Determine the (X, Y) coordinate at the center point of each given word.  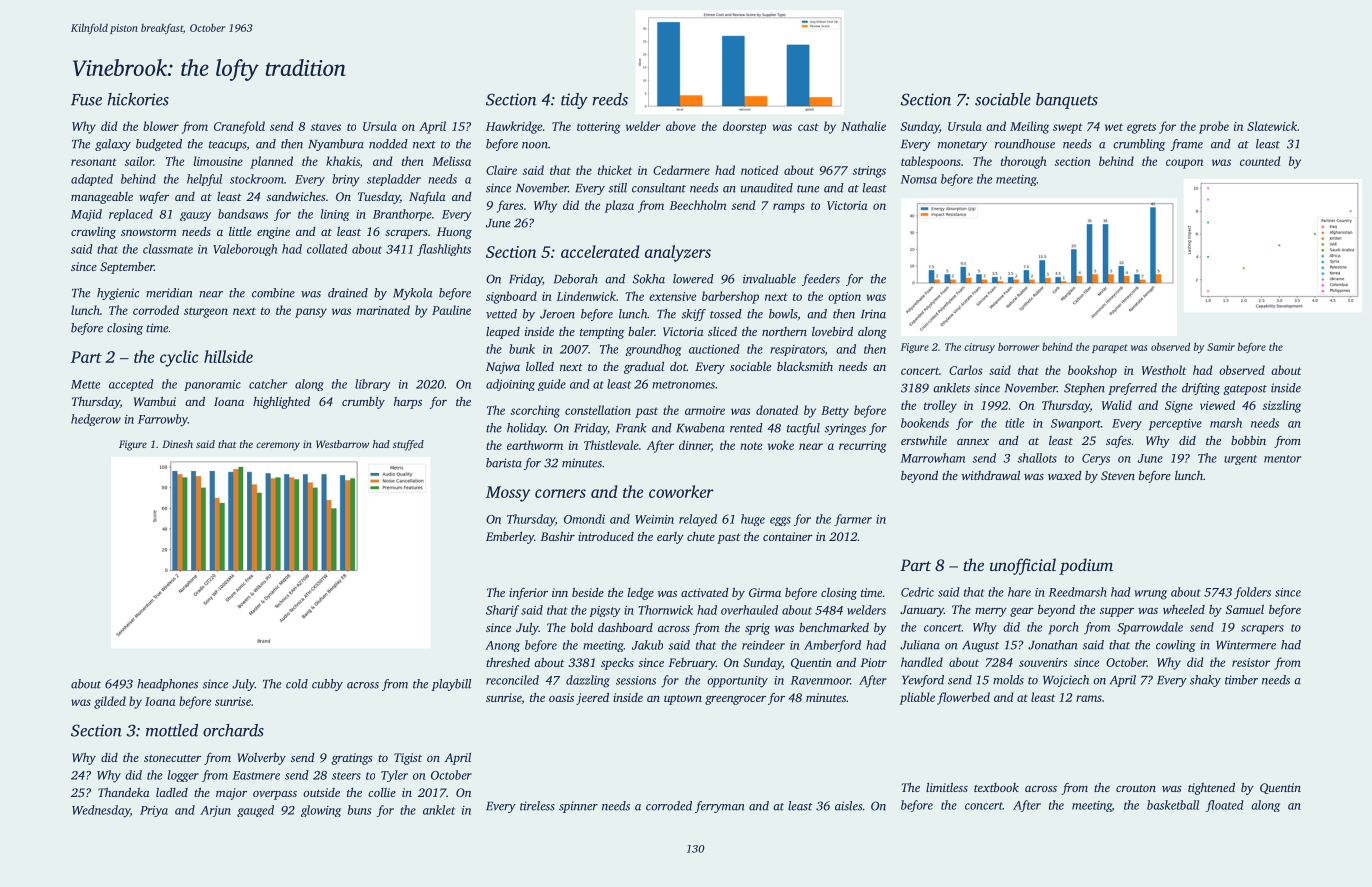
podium (1086, 566)
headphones (167, 685)
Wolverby (261, 759)
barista (504, 463)
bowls (783, 314)
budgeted (159, 145)
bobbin (1248, 440)
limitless (947, 787)
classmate (168, 249)
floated (1224, 806)
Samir (1221, 347)
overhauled (749, 610)
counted (1260, 161)
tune (808, 189)
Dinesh (177, 444)
